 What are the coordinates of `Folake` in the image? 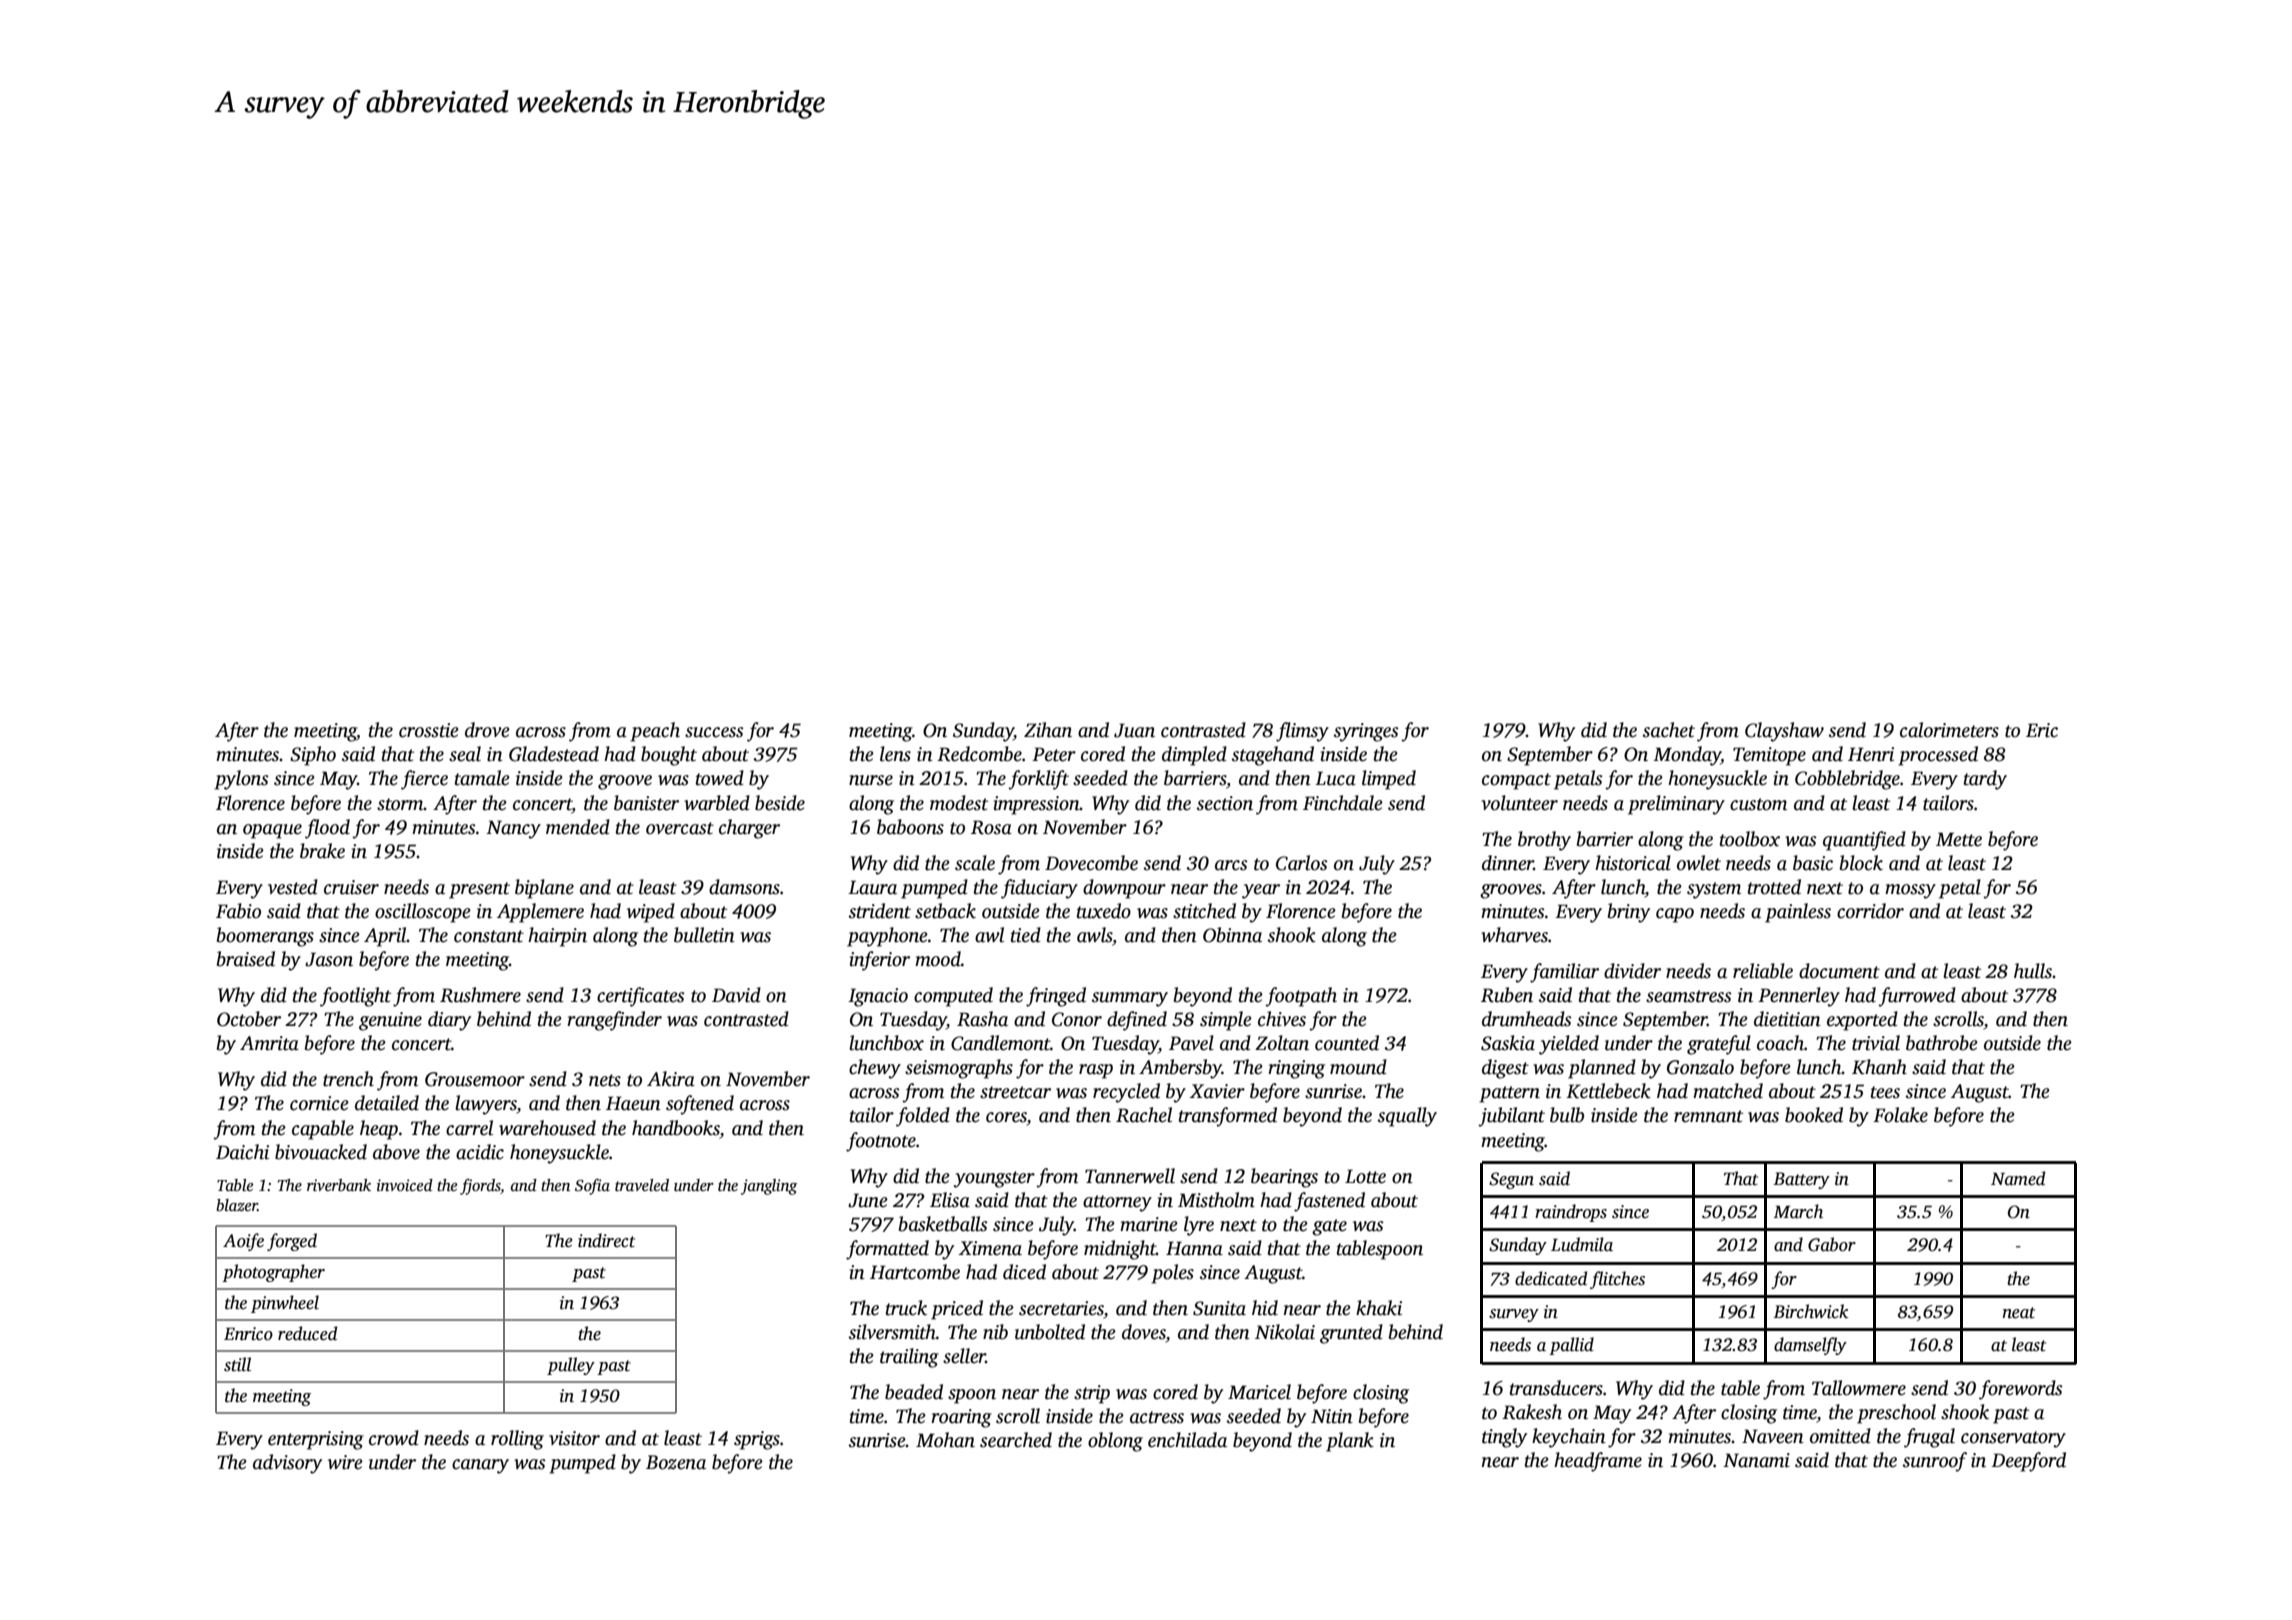 It's located at (1900, 1115).
